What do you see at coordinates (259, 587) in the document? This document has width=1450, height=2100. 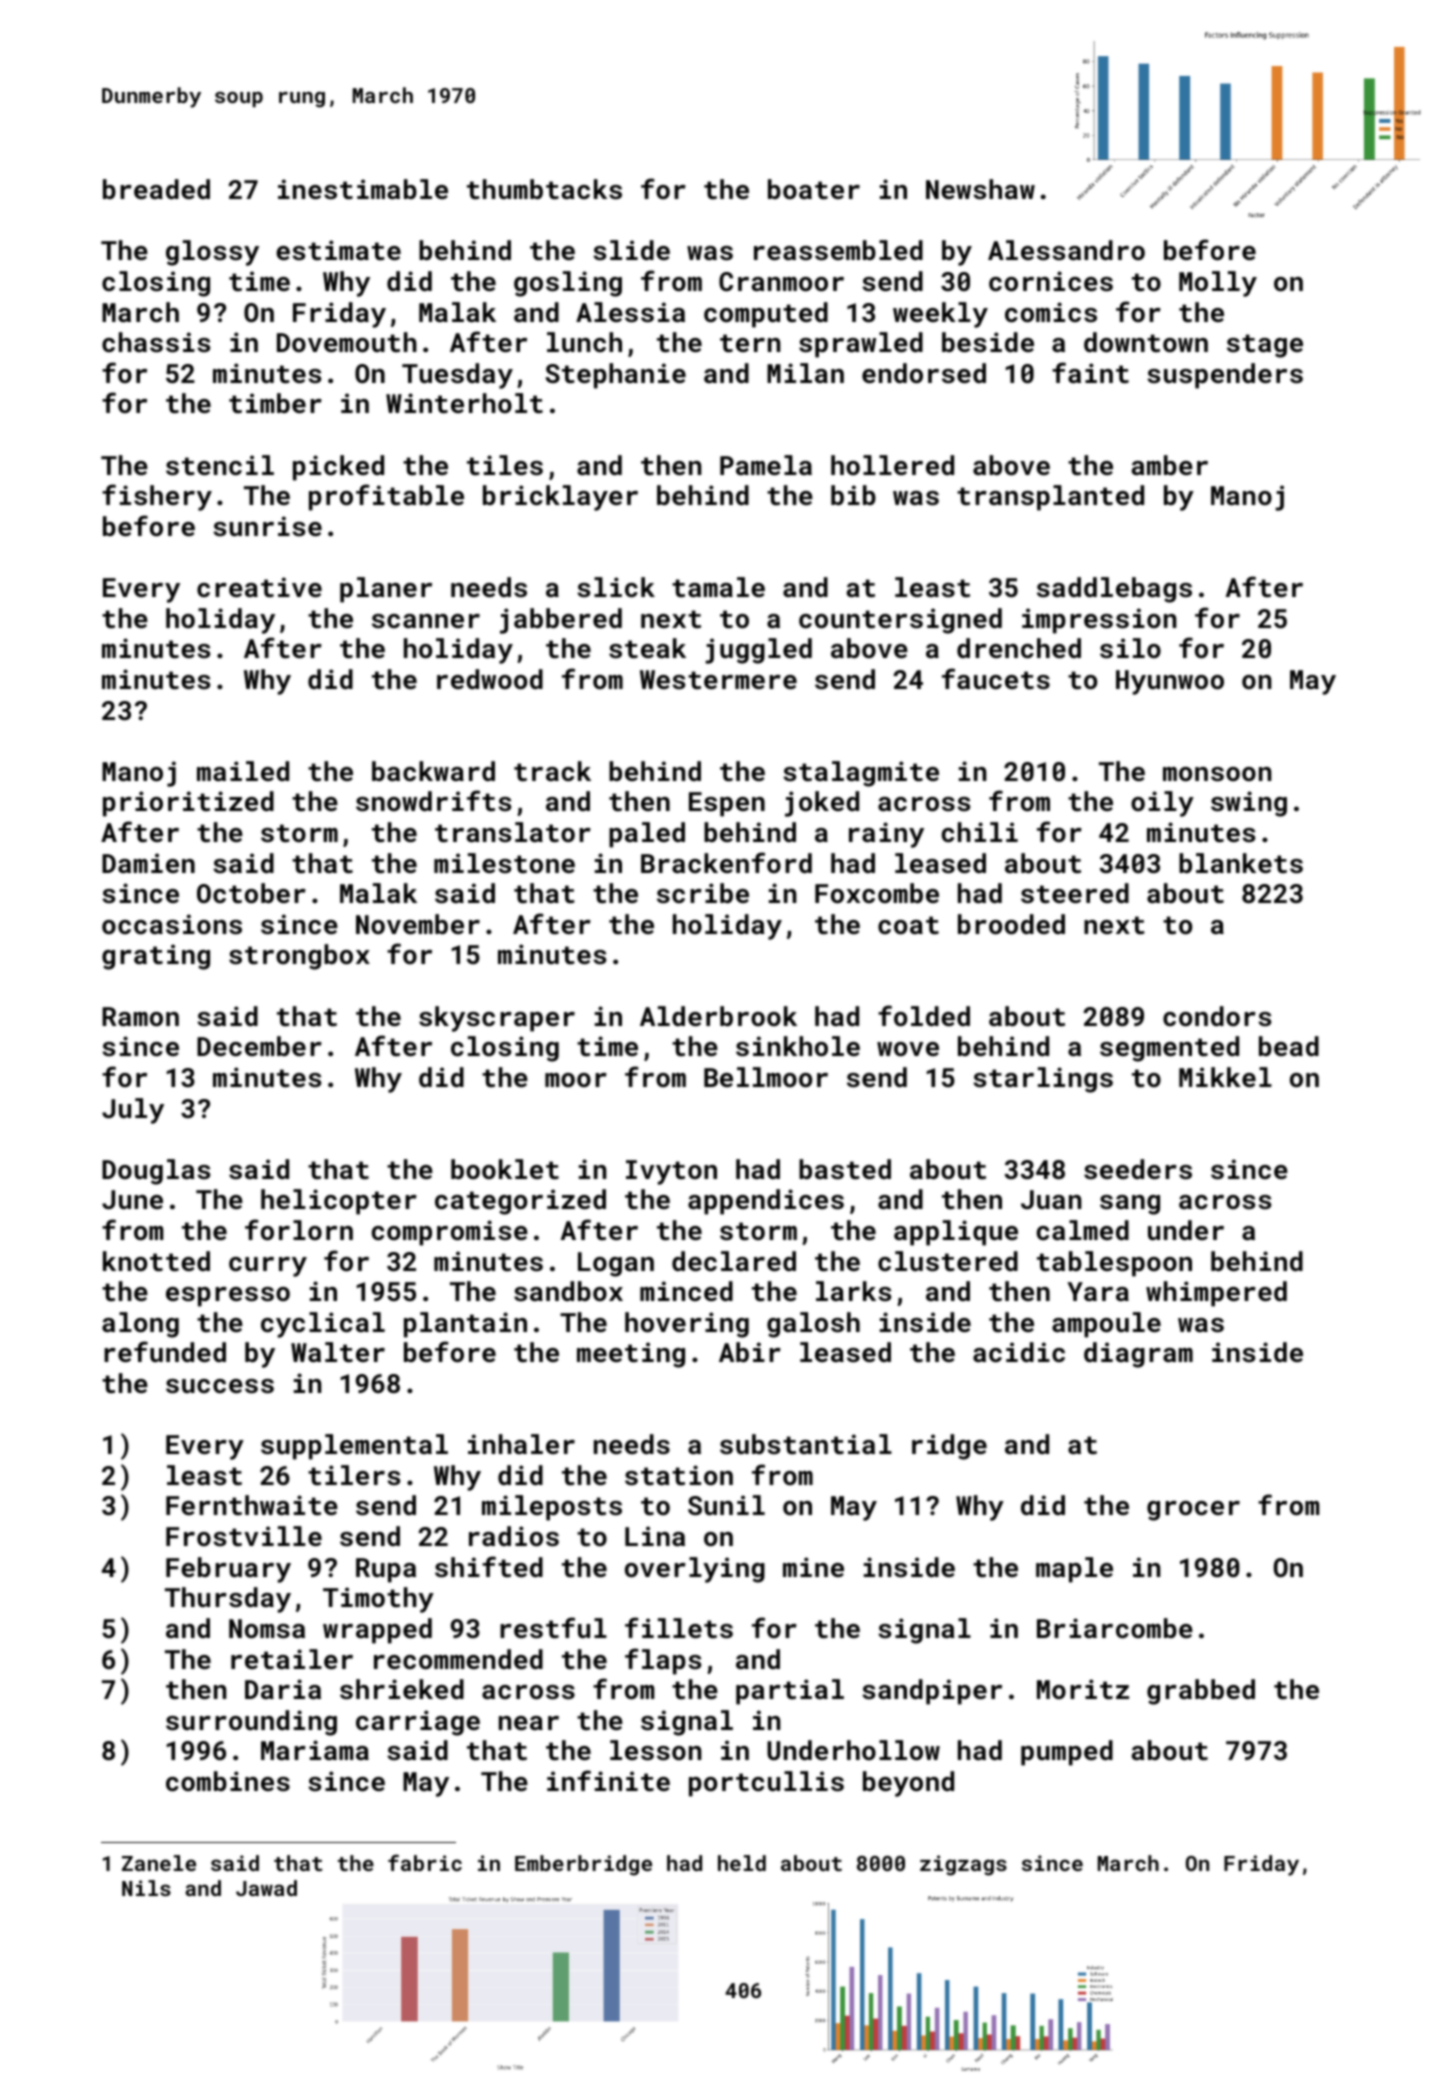 I see `creative` at bounding box center [259, 587].
